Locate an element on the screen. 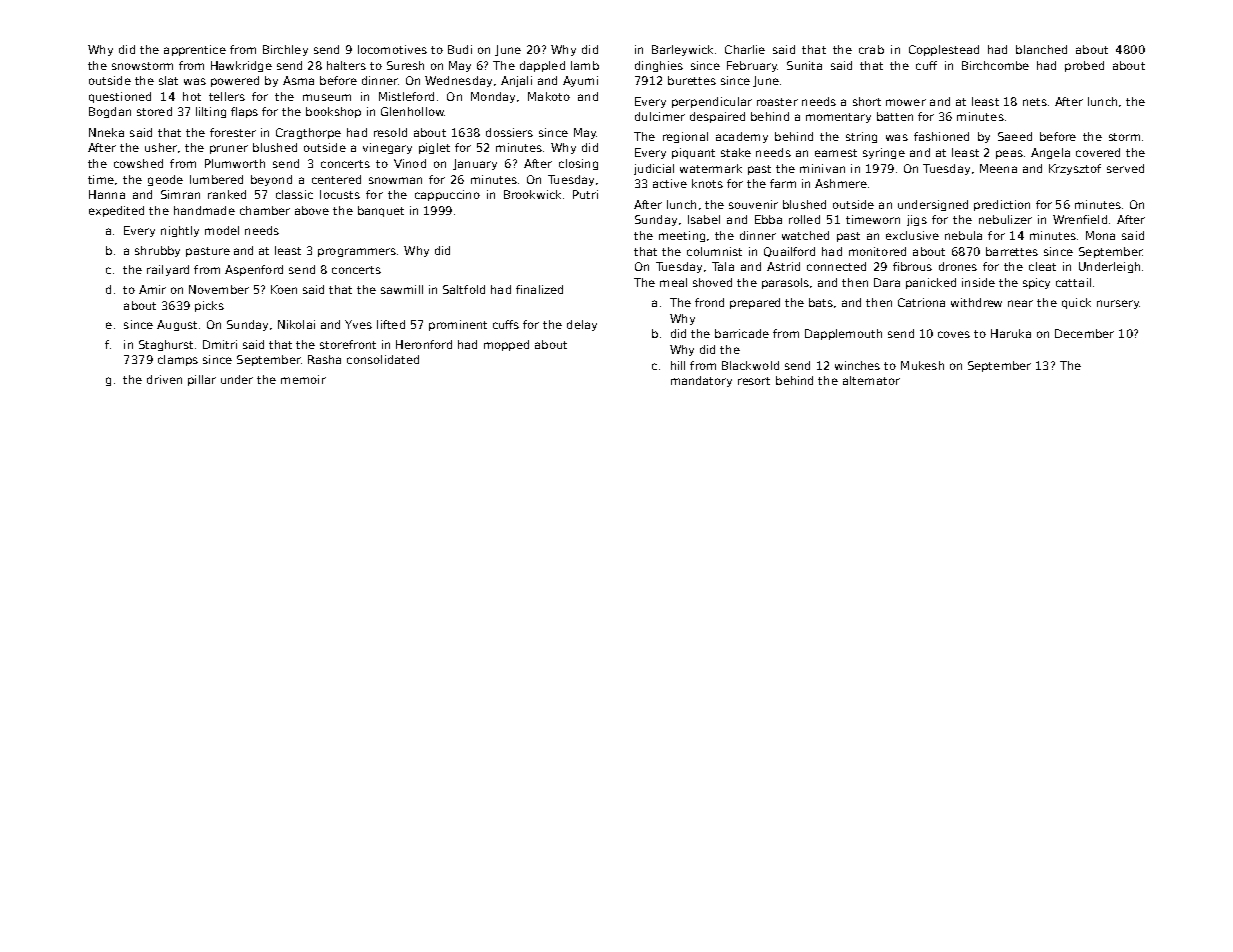 The width and height of the screenshot is (1233, 952). mopped is located at coordinates (506, 345).
